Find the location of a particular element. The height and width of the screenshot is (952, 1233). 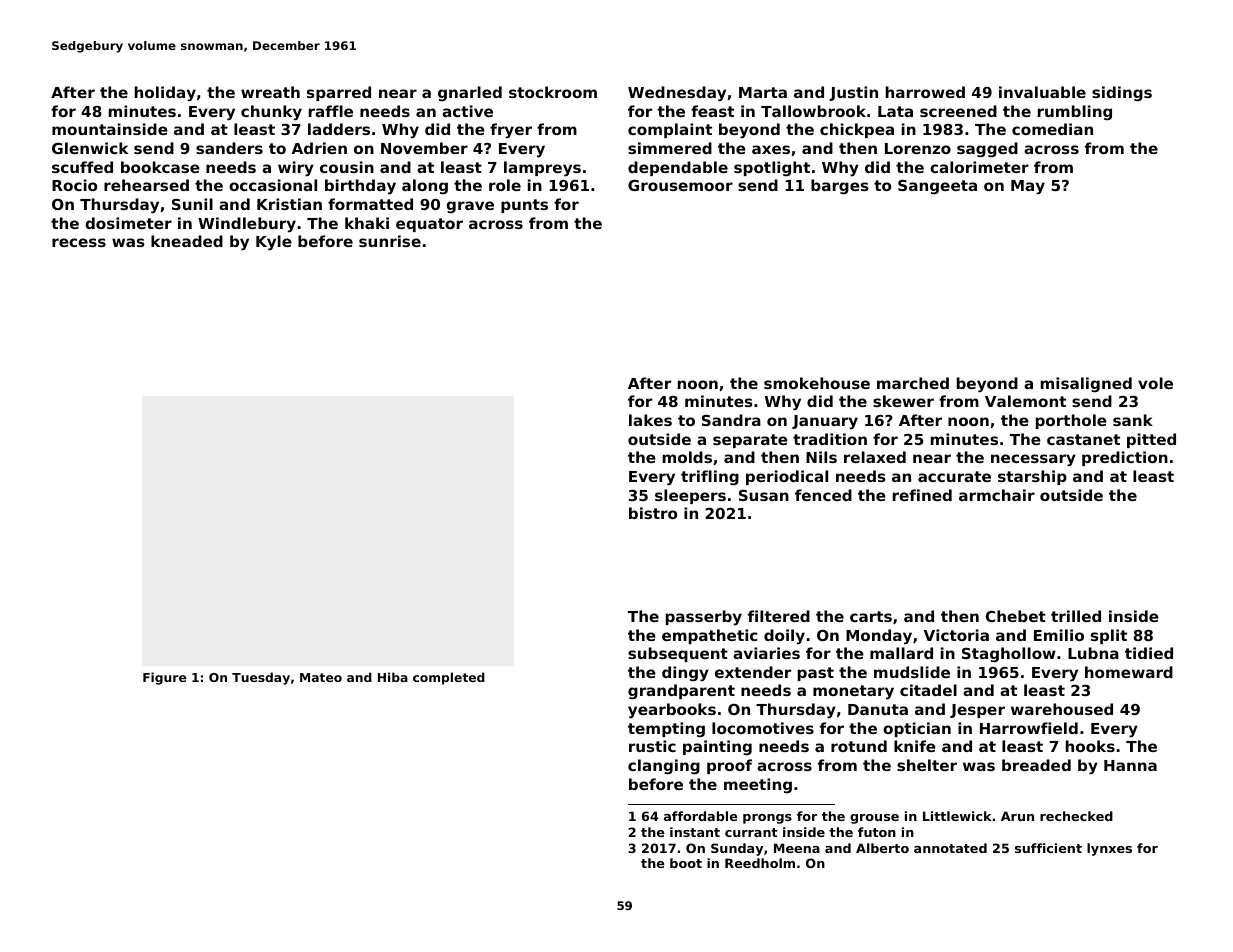

Reedholm is located at coordinates (760, 863).
